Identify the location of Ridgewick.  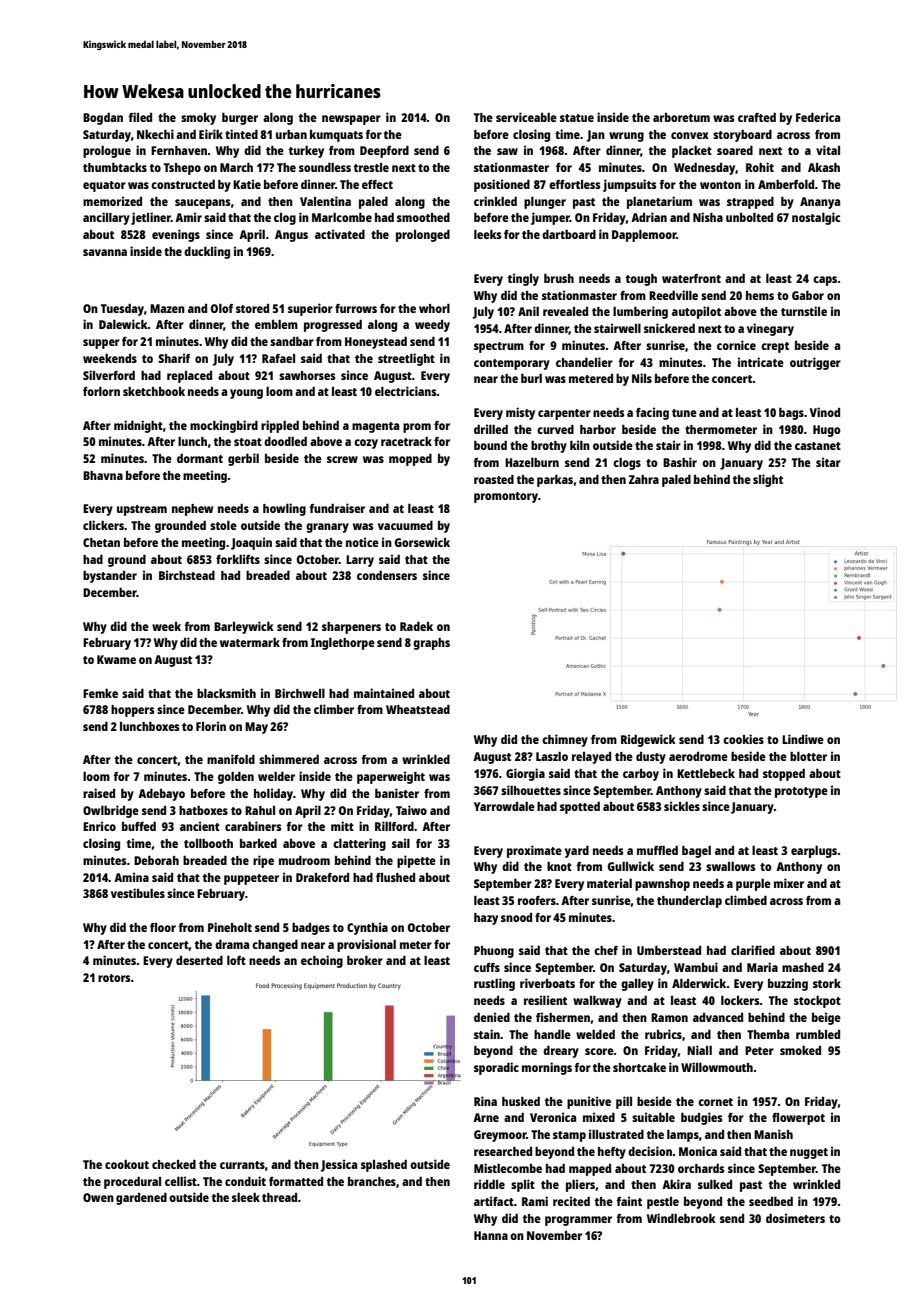
(648, 740).
